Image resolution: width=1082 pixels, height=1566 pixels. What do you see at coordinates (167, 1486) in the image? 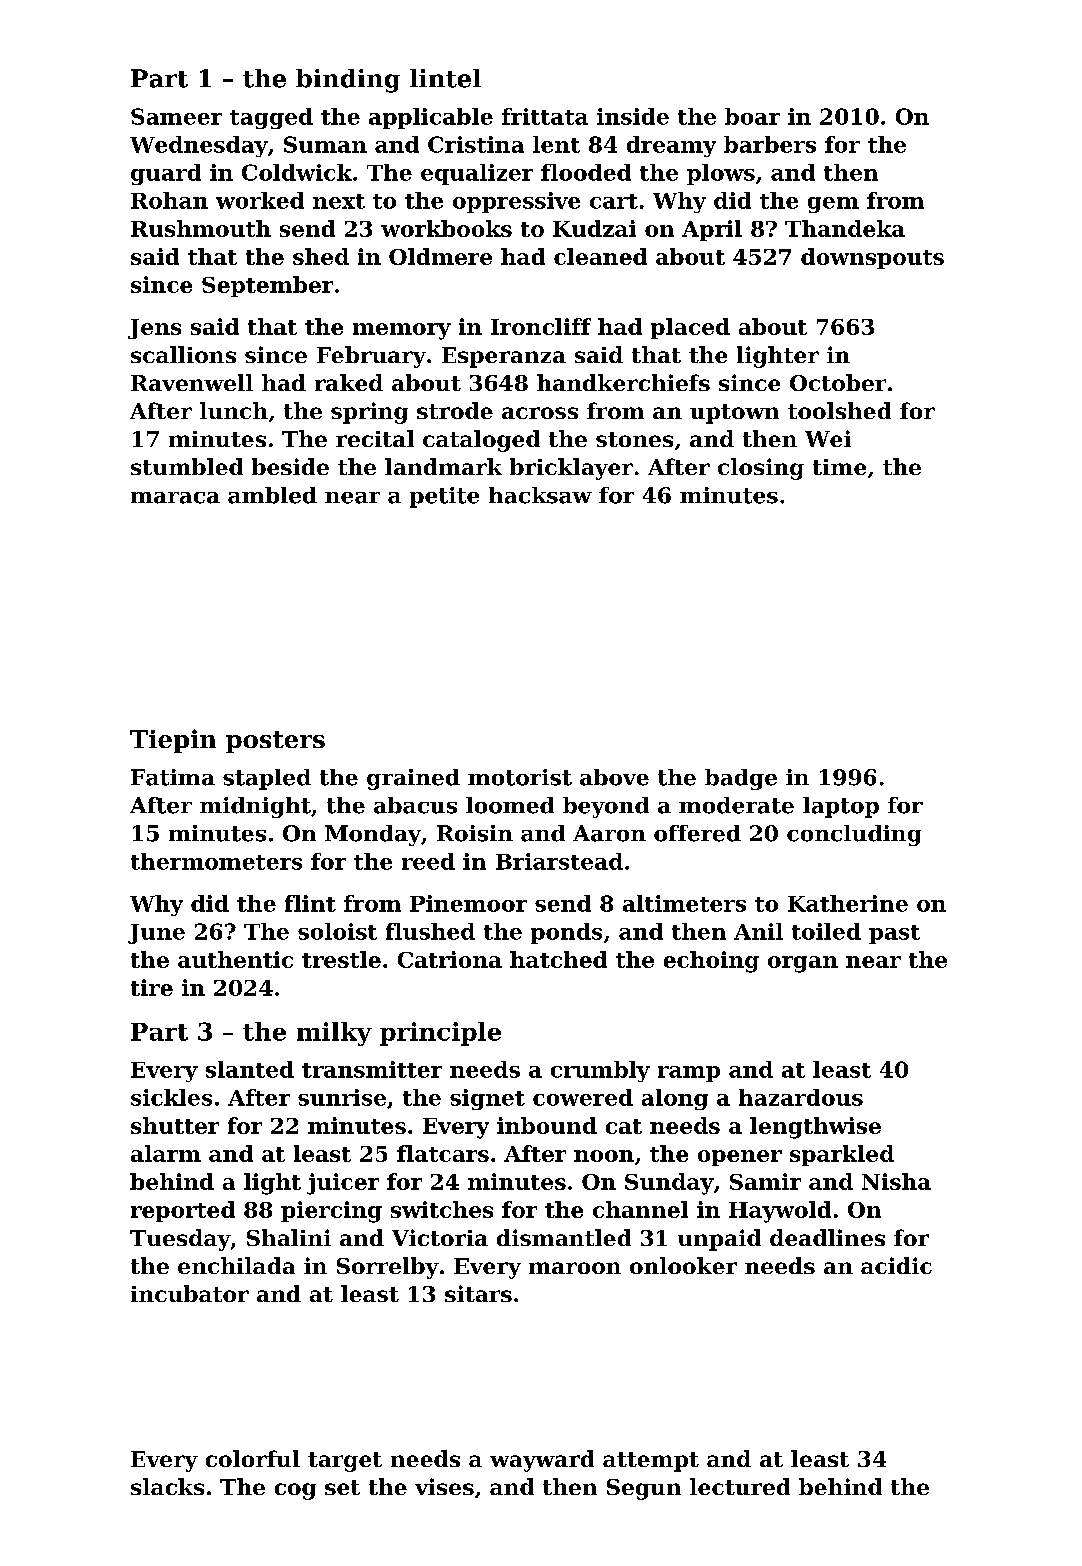
I see `slacks` at bounding box center [167, 1486].
